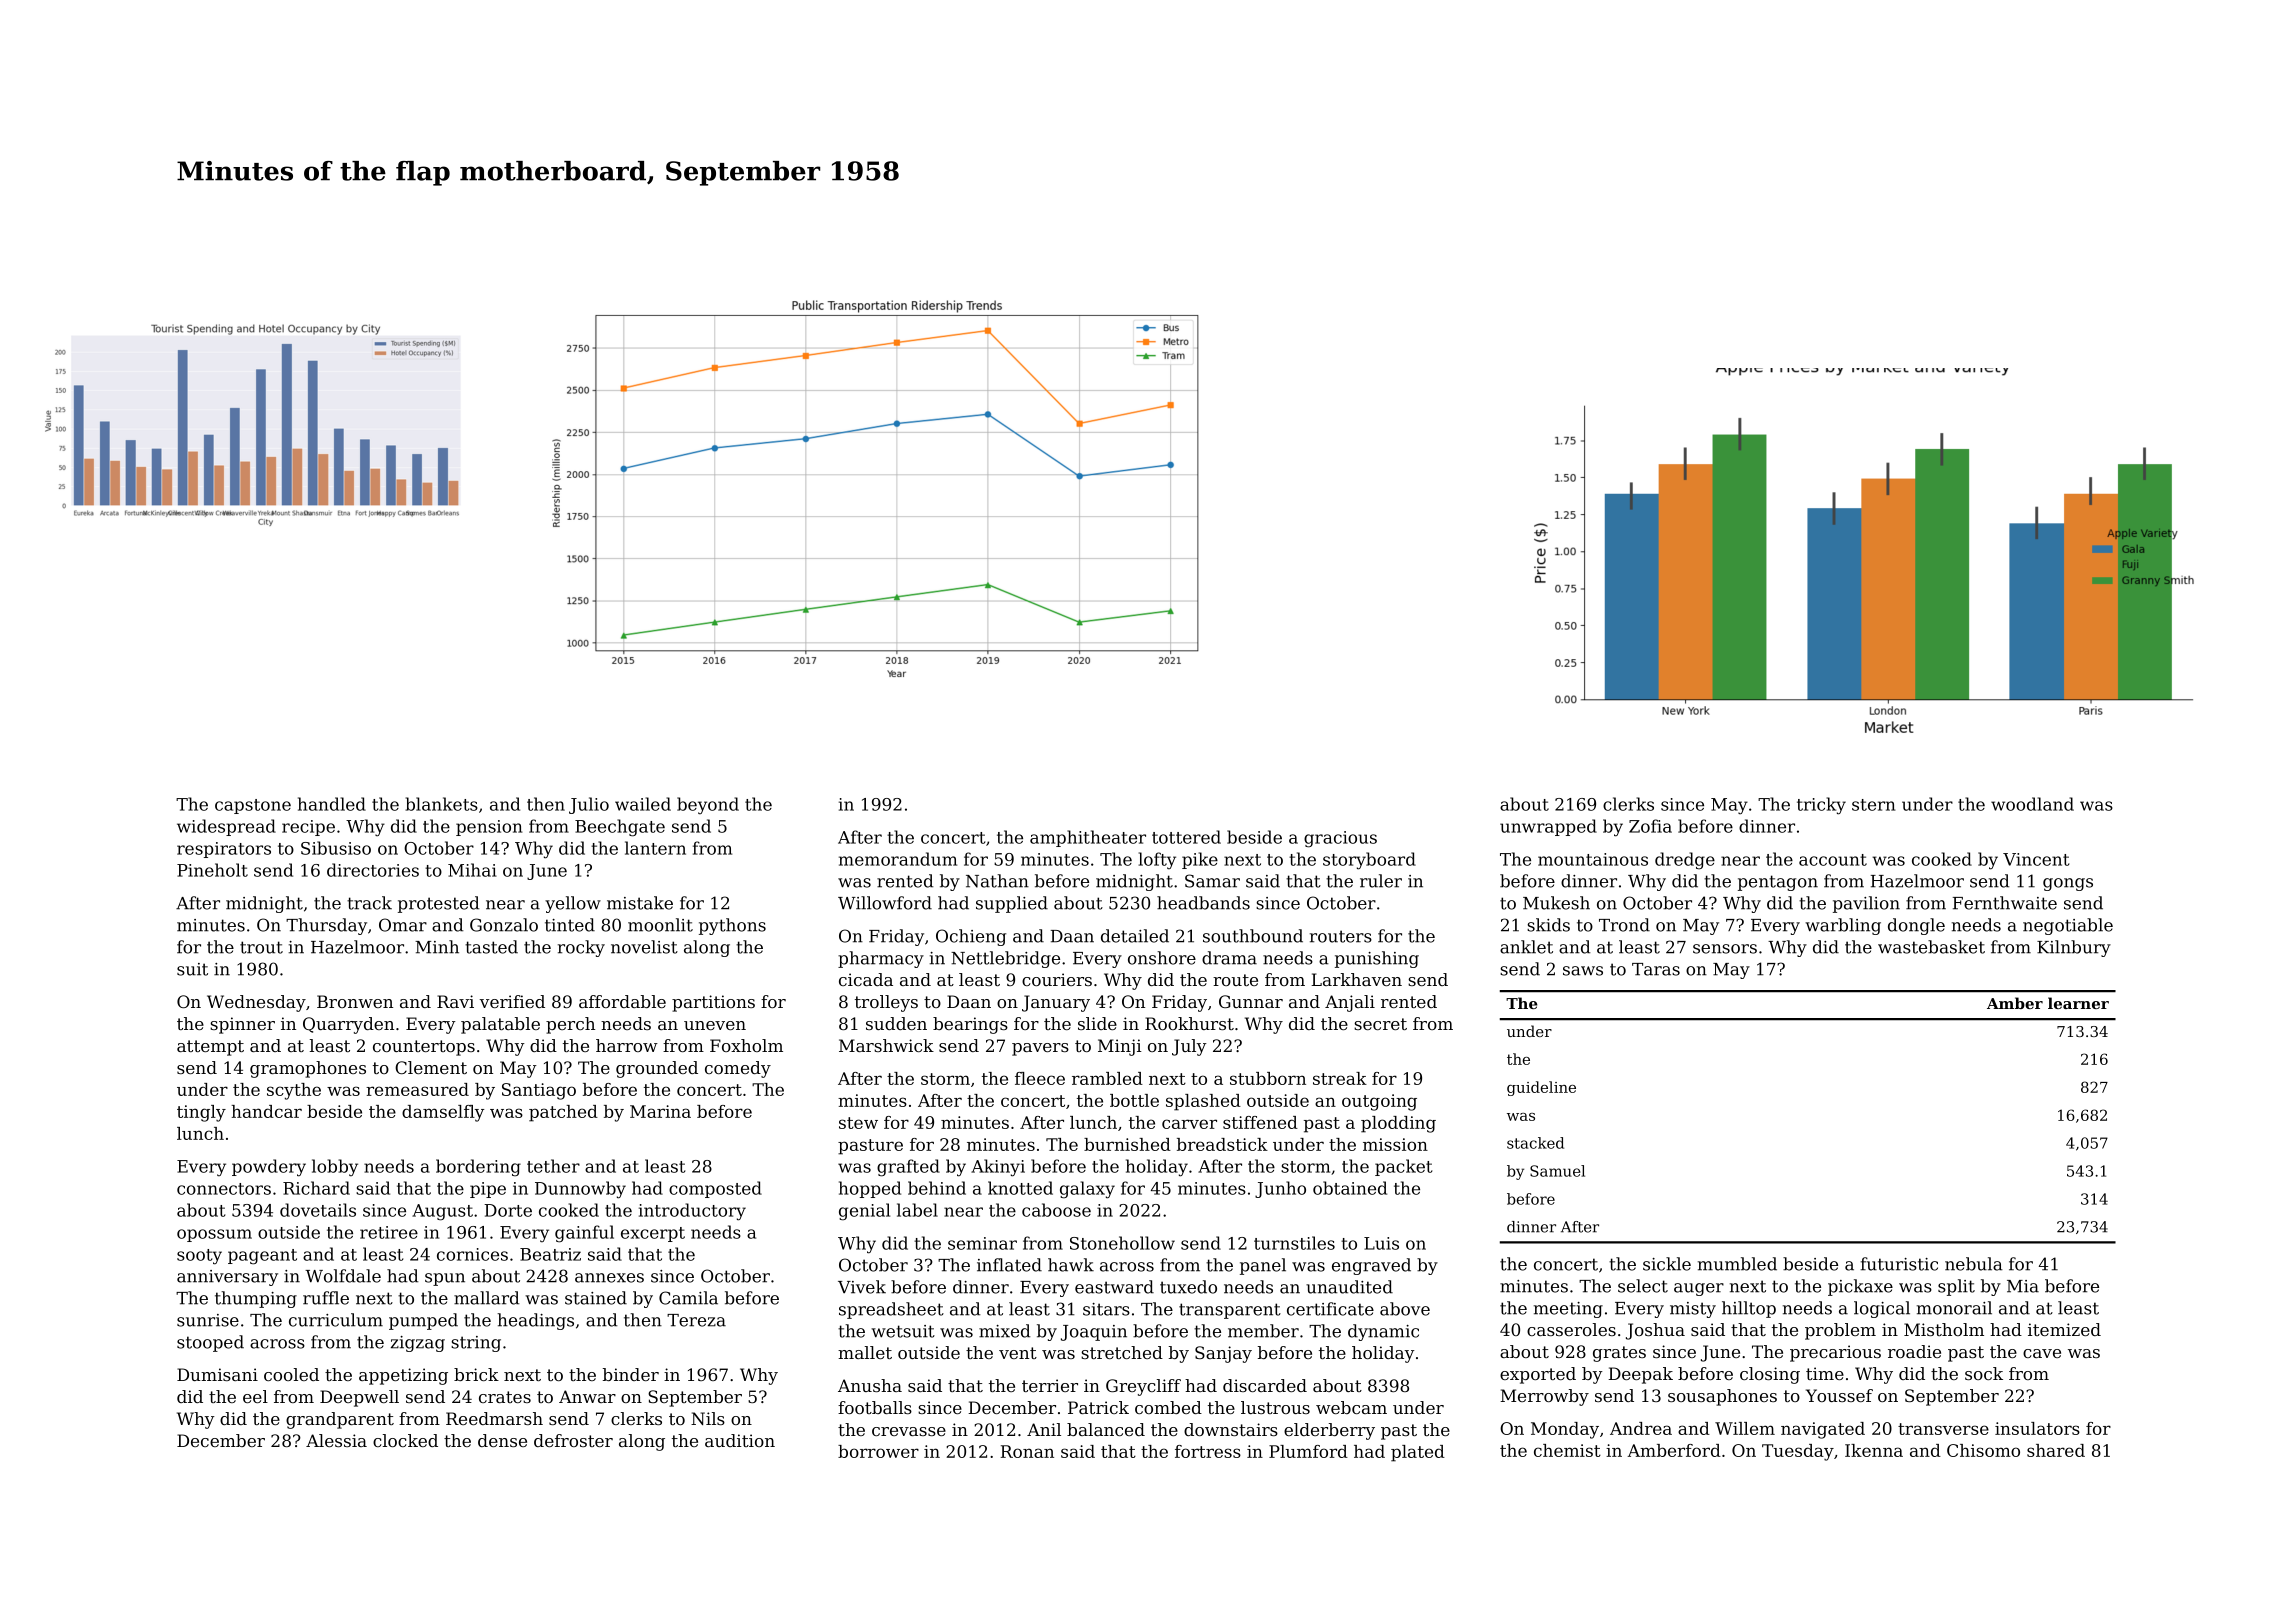 This page has height=1620, width=2292. What do you see at coordinates (1745, 1428) in the page?
I see `Willem` at bounding box center [1745, 1428].
